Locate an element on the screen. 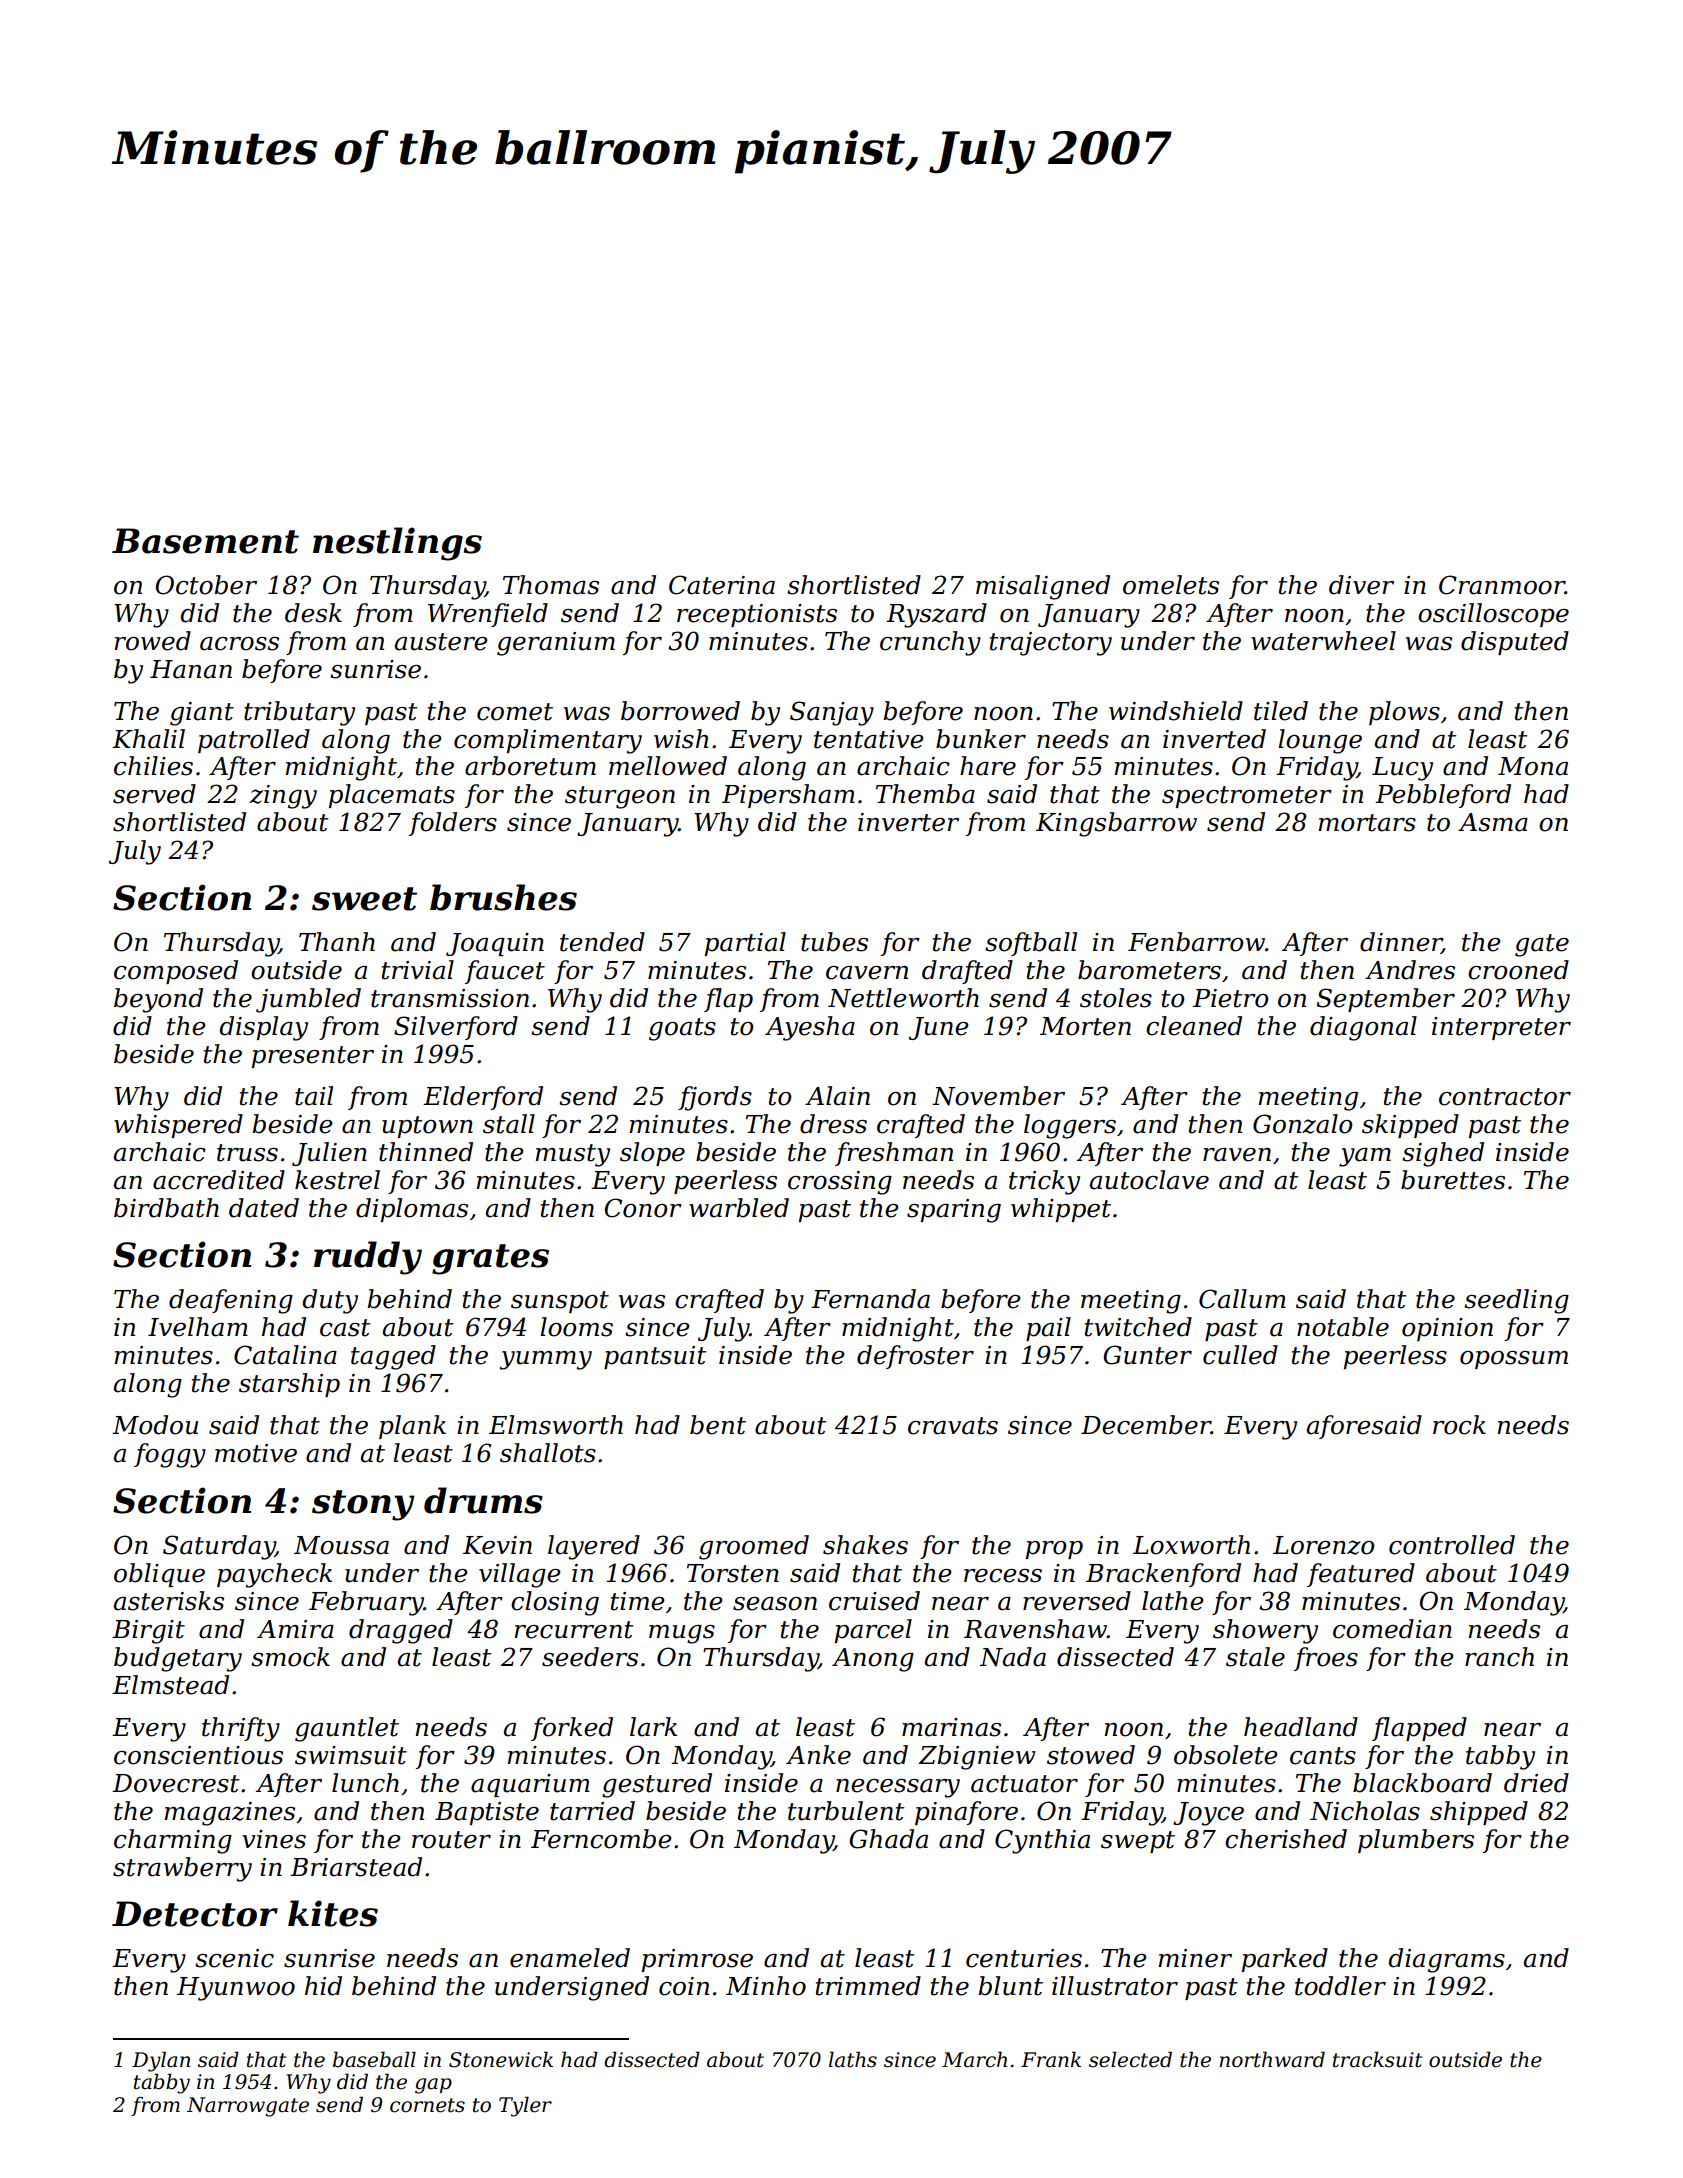 This screenshot has height=2178, width=1683. Dylan is located at coordinates (161, 2061).
